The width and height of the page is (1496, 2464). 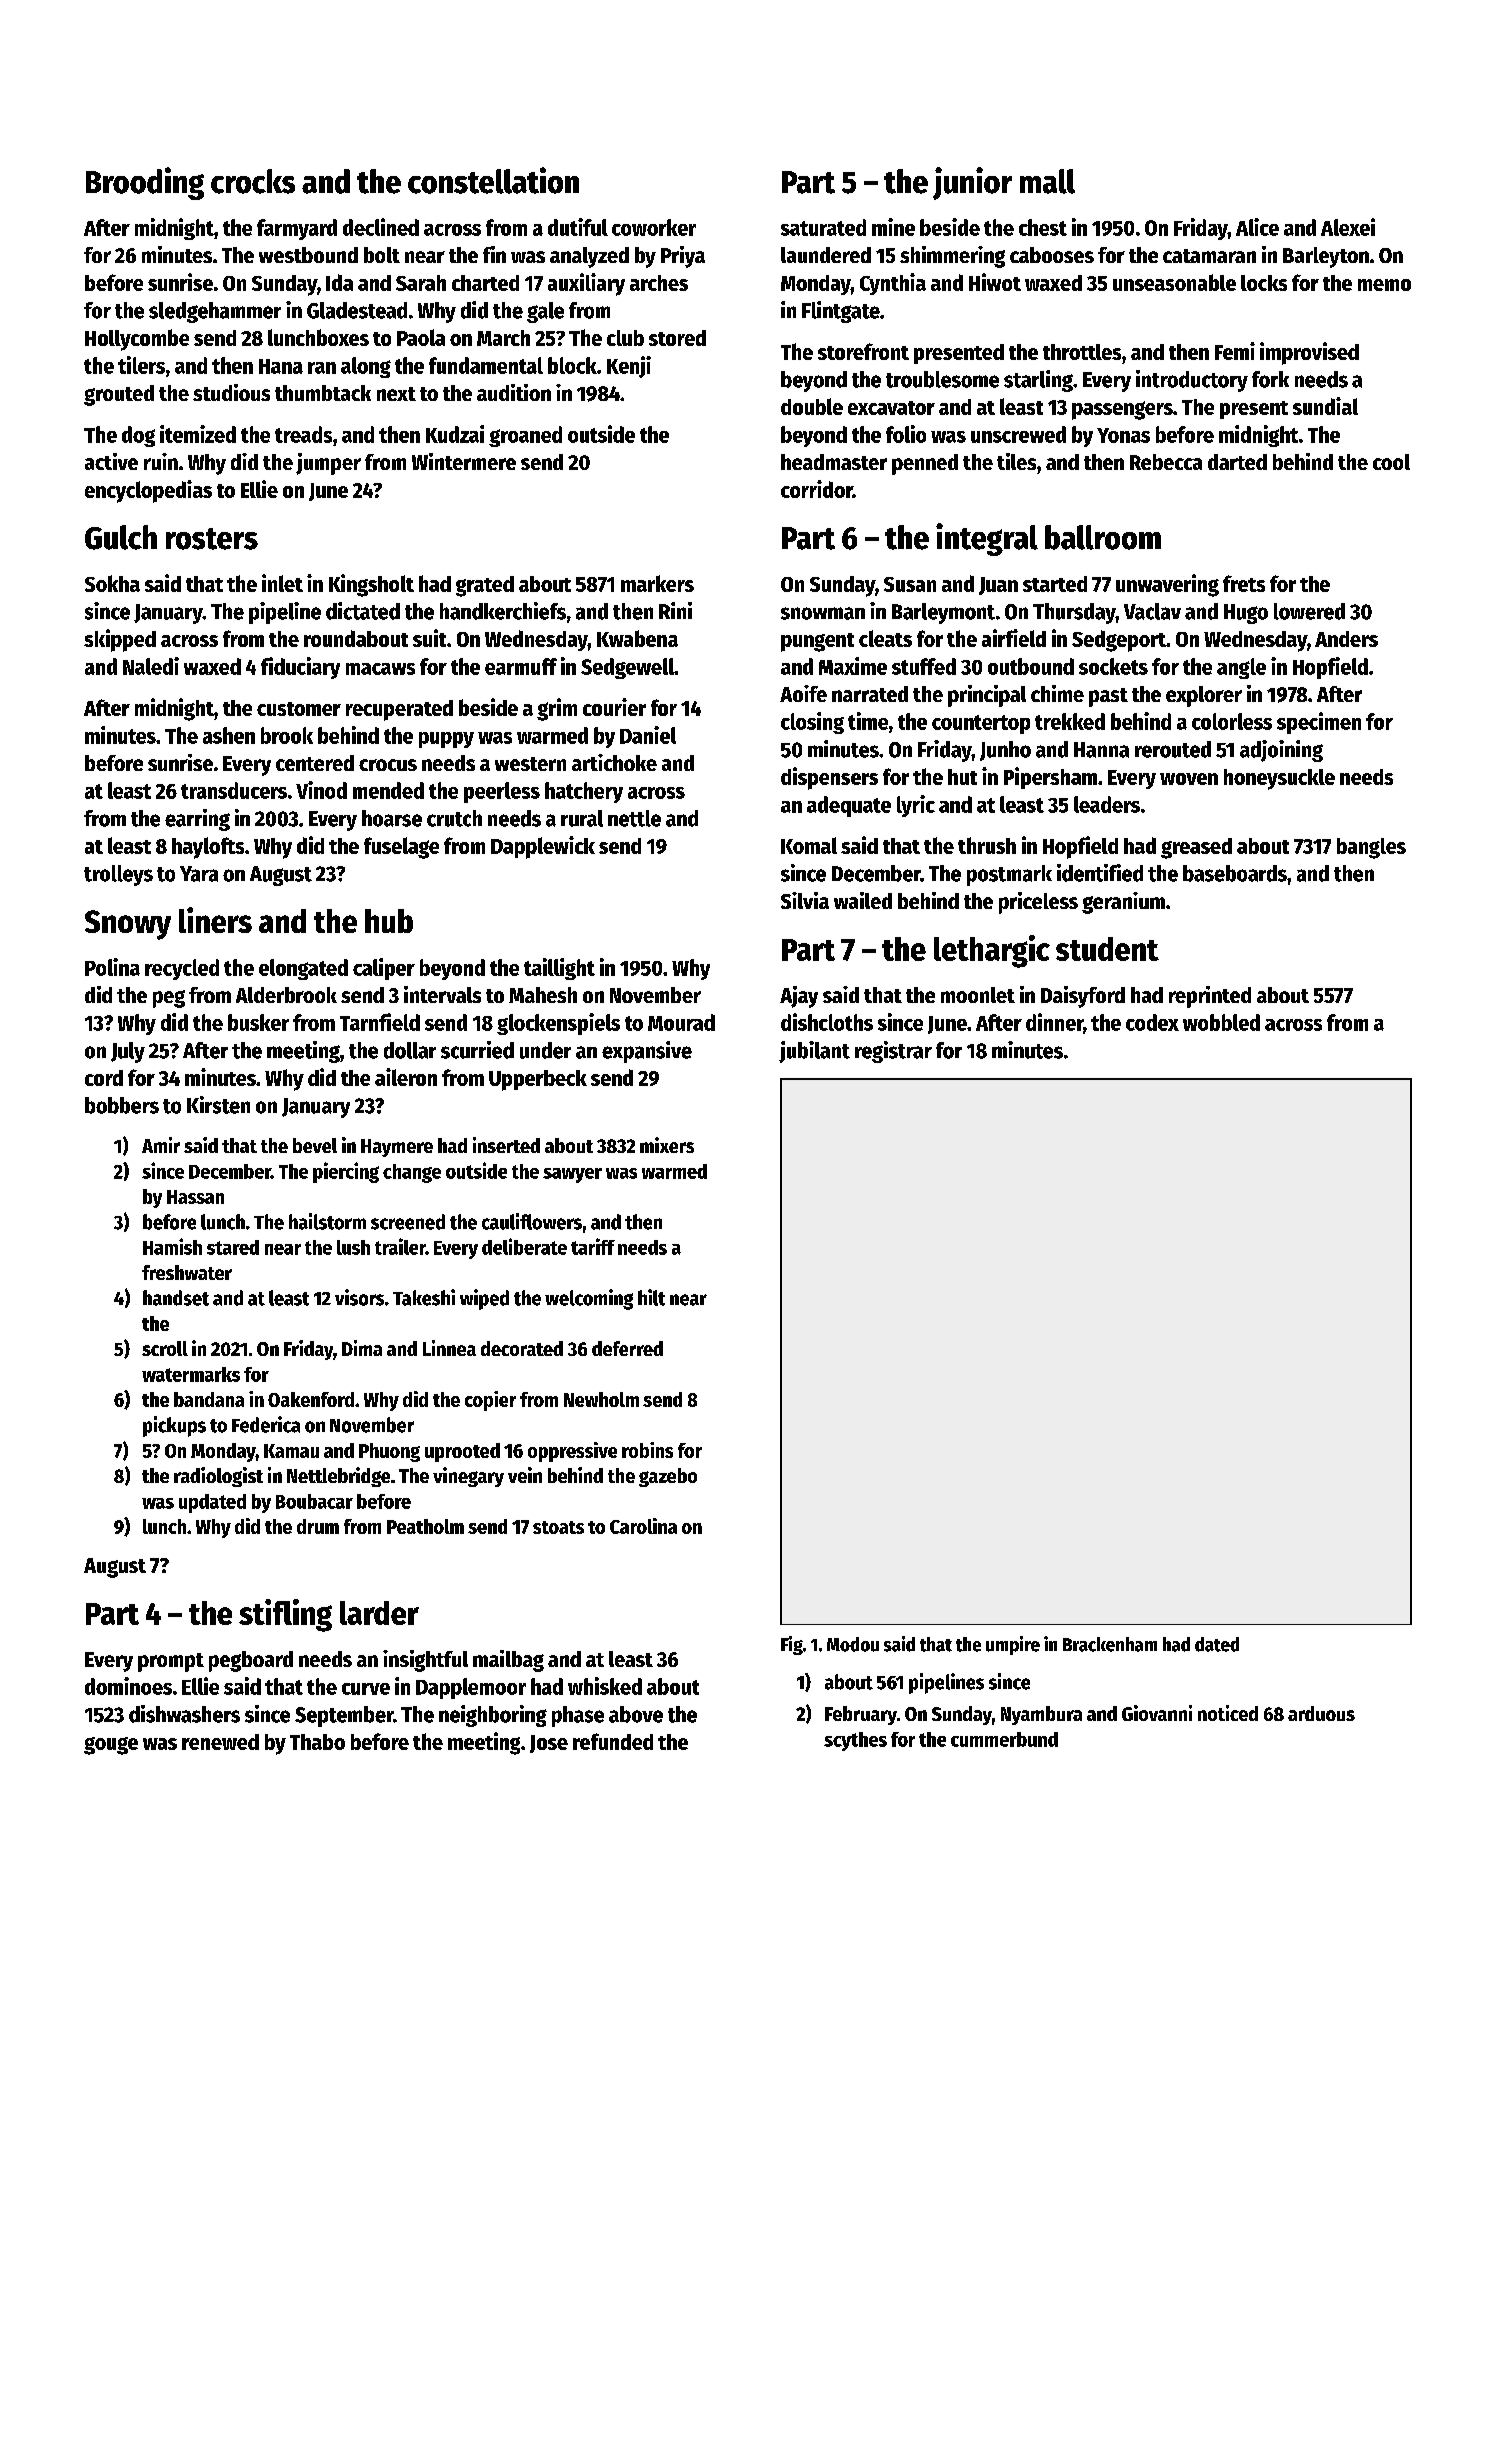 What do you see at coordinates (817, 642) in the page?
I see `pungent` at bounding box center [817, 642].
